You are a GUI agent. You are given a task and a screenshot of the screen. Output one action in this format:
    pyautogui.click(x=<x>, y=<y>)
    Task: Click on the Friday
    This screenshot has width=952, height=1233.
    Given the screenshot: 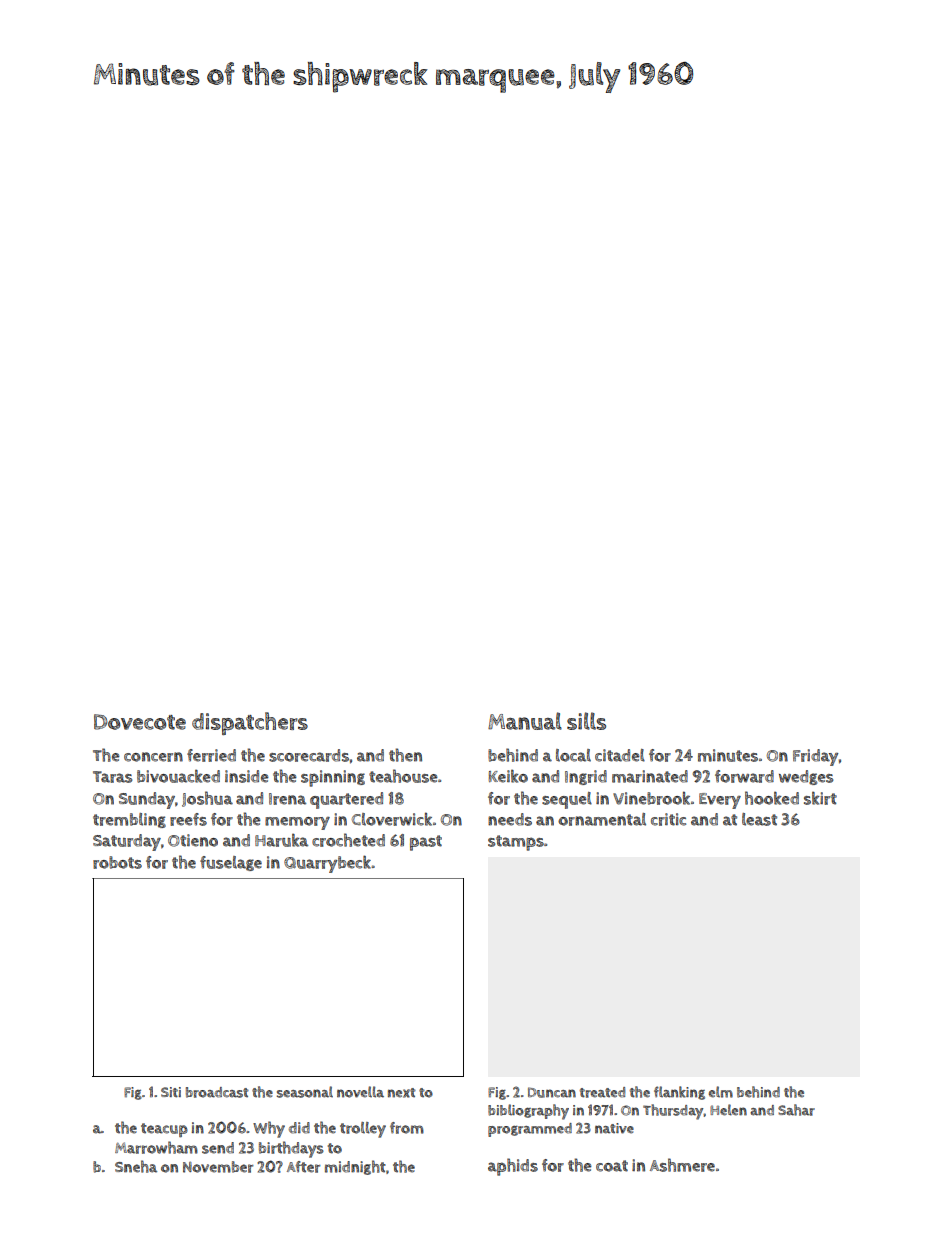 What is the action you would take?
    pyautogui.click(x=815, y=757)
